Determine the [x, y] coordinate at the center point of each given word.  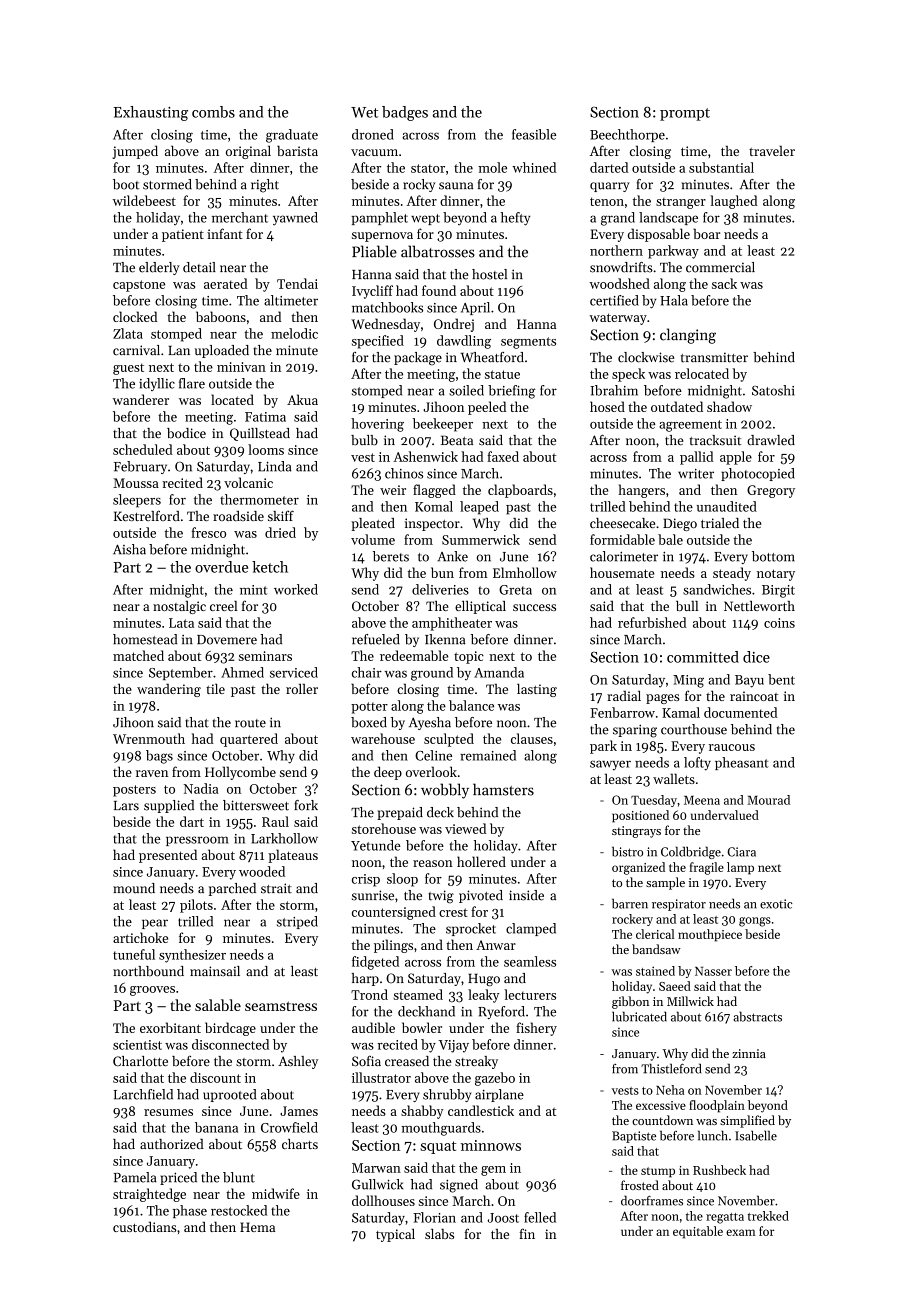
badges [405, 113]
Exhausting [151, 113]
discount [215, 1077]
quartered [249, 740]
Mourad [768, 800]
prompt [685, 114]
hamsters [503, 789]
